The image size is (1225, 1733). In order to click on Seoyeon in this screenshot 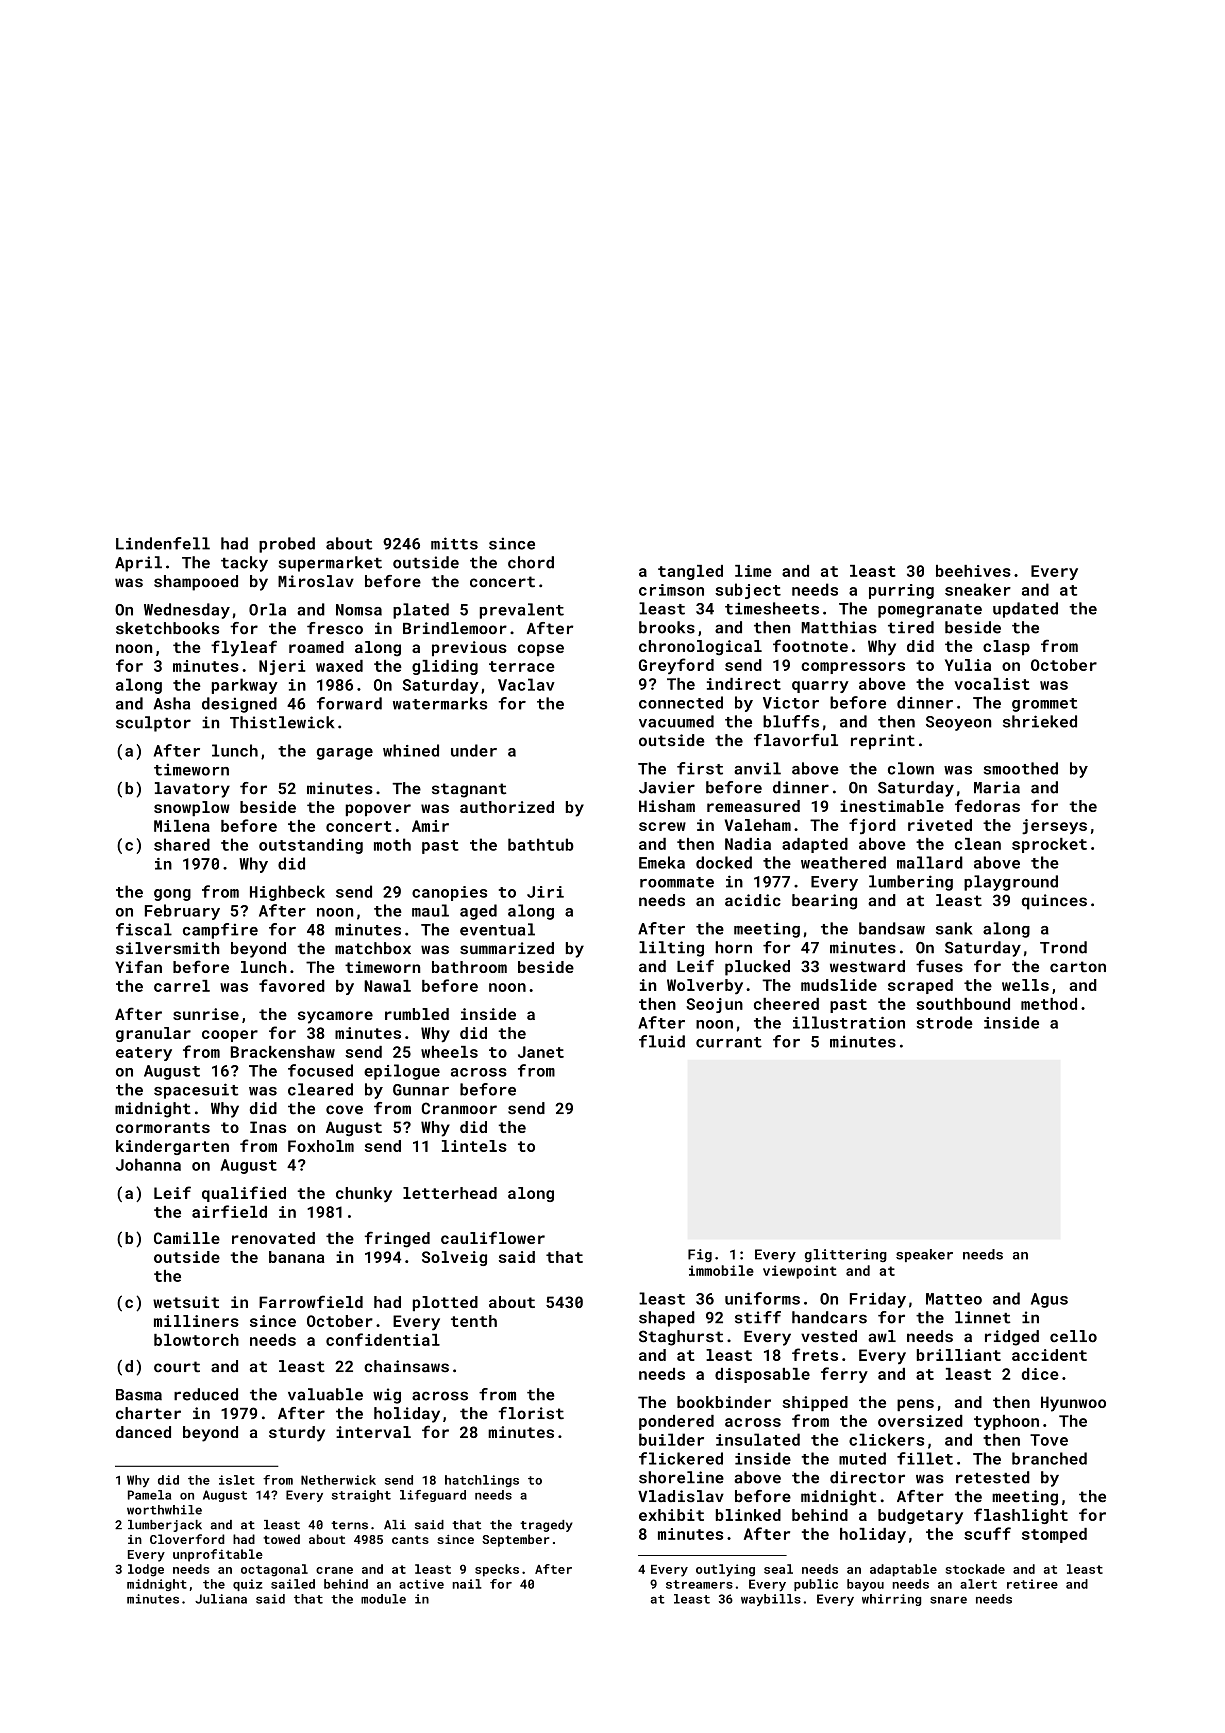, I will do `click(958, 723)`.
